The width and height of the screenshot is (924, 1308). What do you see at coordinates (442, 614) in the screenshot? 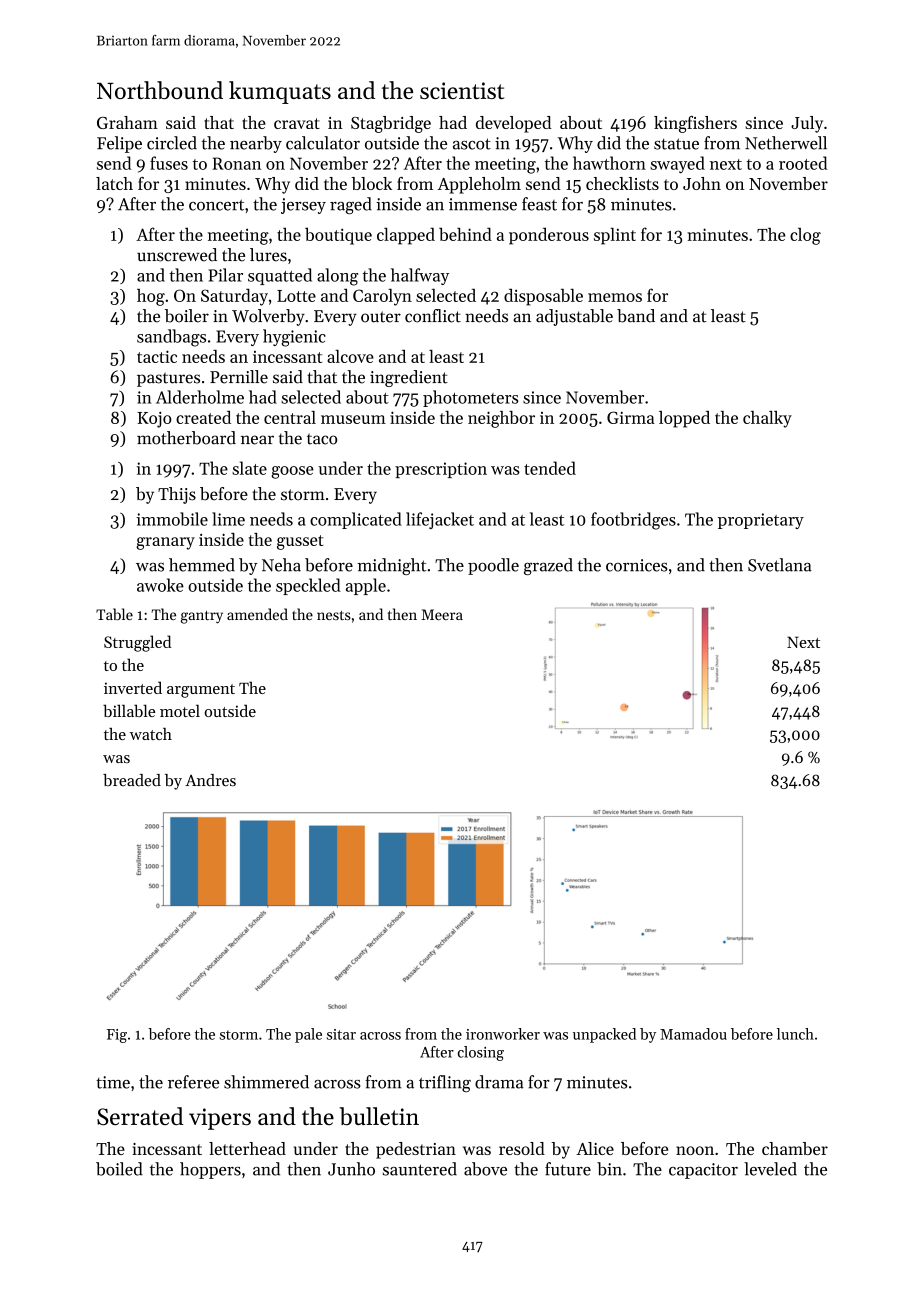
I see `Meera` at bounding box center [442, 614].
